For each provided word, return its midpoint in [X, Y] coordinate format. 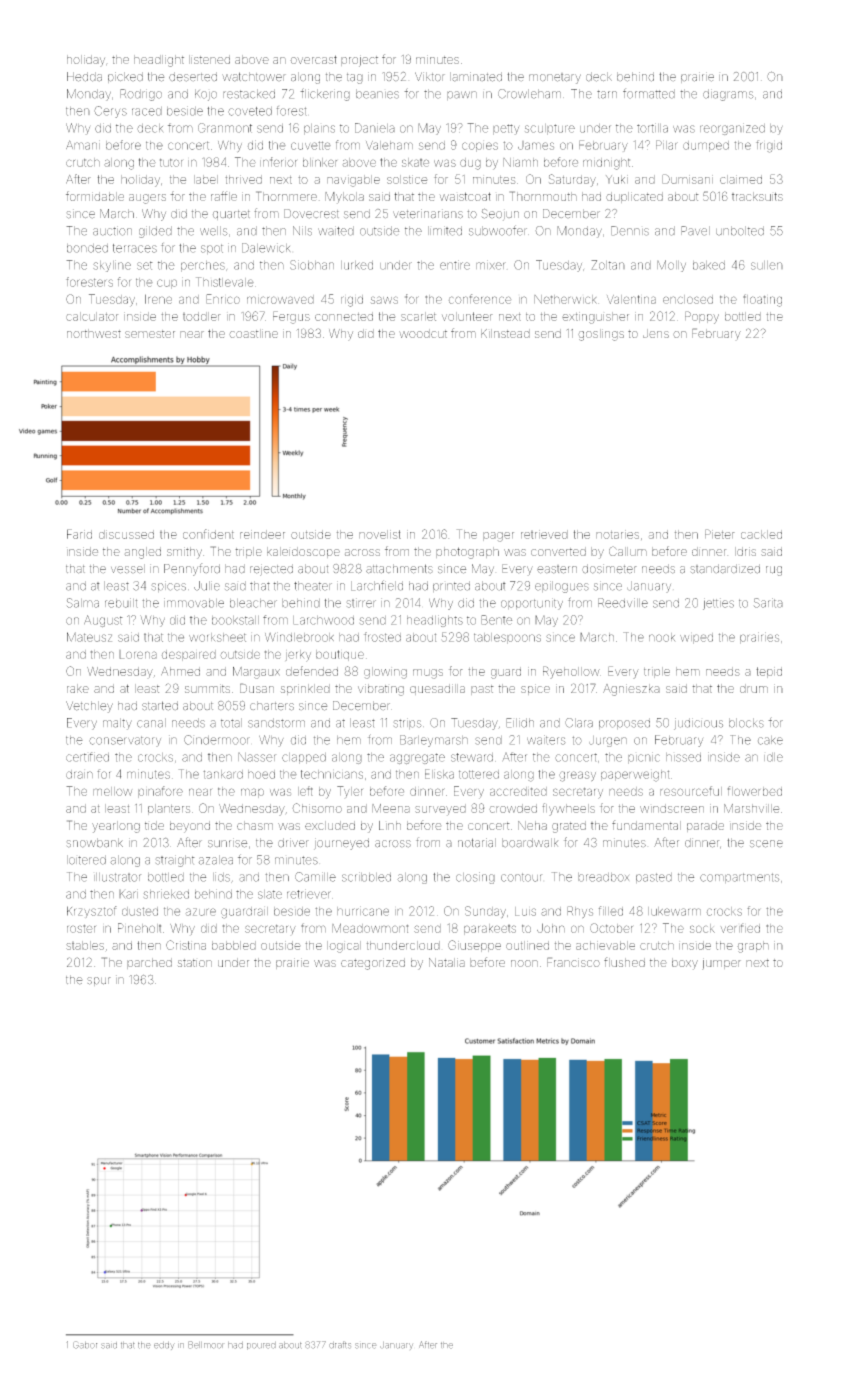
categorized [373, 964]
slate [270, 894]
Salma [83, 603]
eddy [164, 1346]
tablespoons [507, 638]
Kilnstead [505, 333]
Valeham [389, 145]
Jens [656, 333]
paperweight [635, 776]
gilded [155, 232]
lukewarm [674, 911]
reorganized [732, 129]
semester [150, 334]
